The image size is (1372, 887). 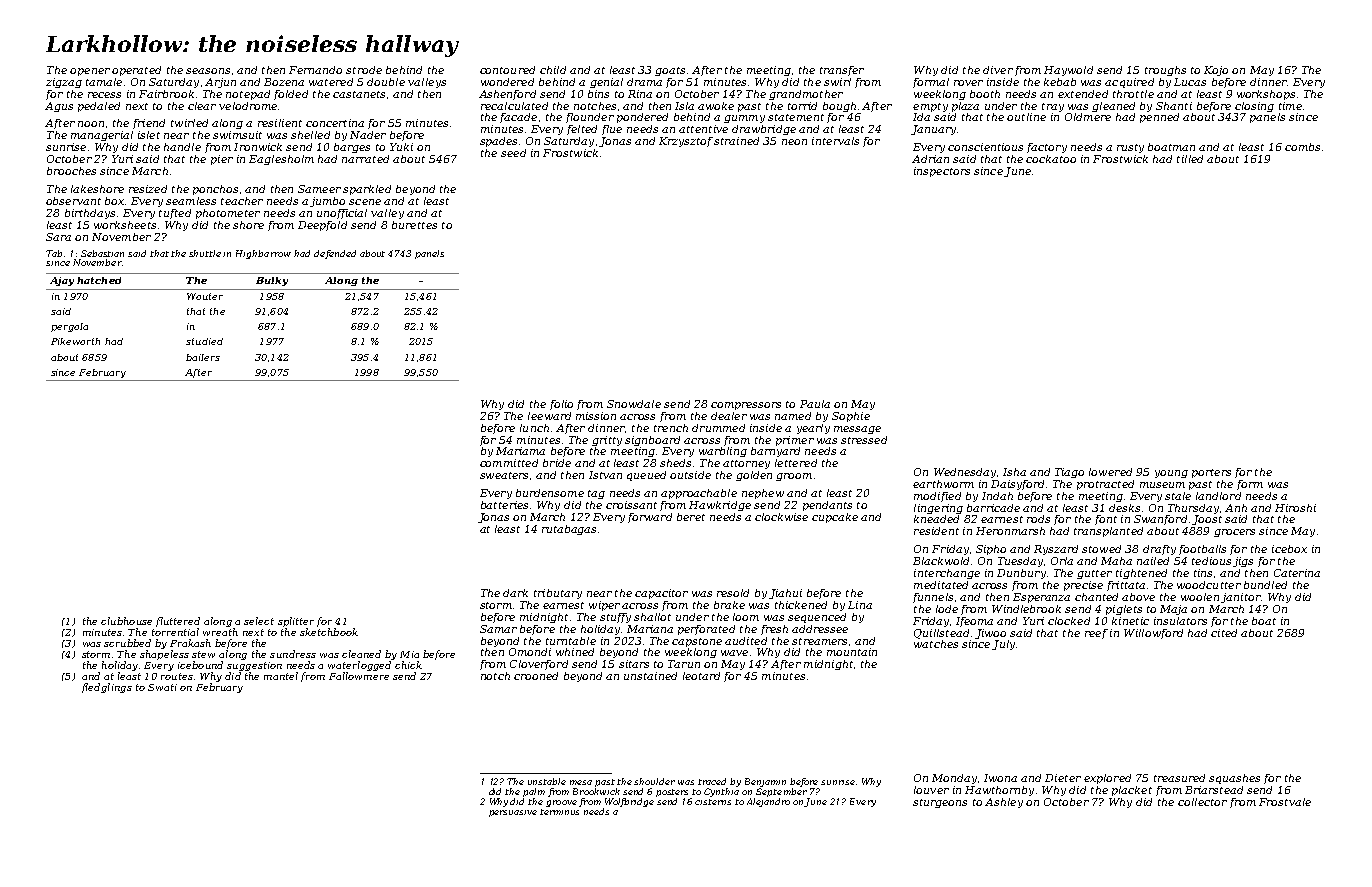 What do you see at coordinates (281, 676) in the screenshot?
I see `mantel` at bounding box center [281, 676].
